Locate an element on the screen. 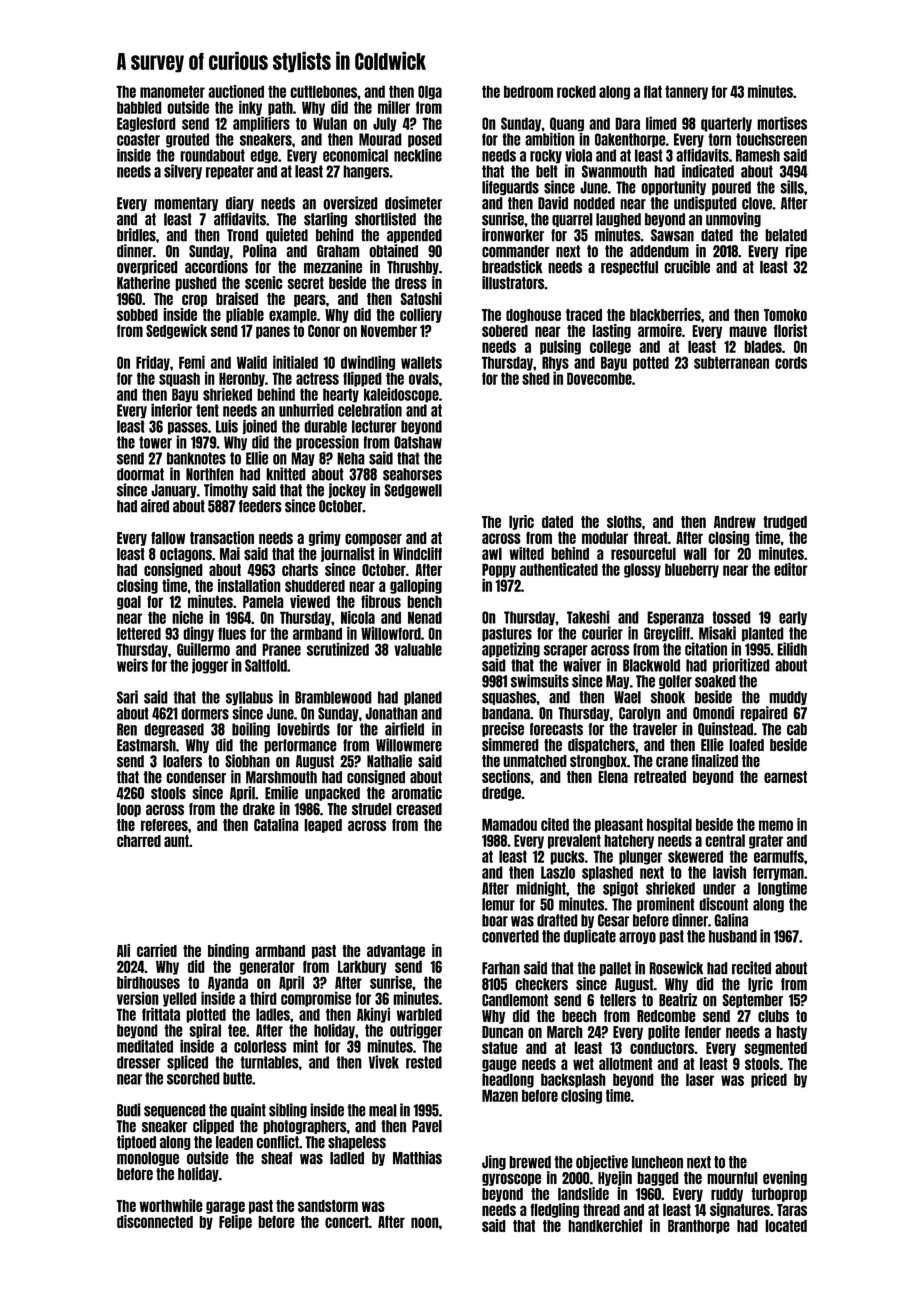 The width and height of the screenshot is (924, 1308). obtained is located at coordinates (393, 251).
